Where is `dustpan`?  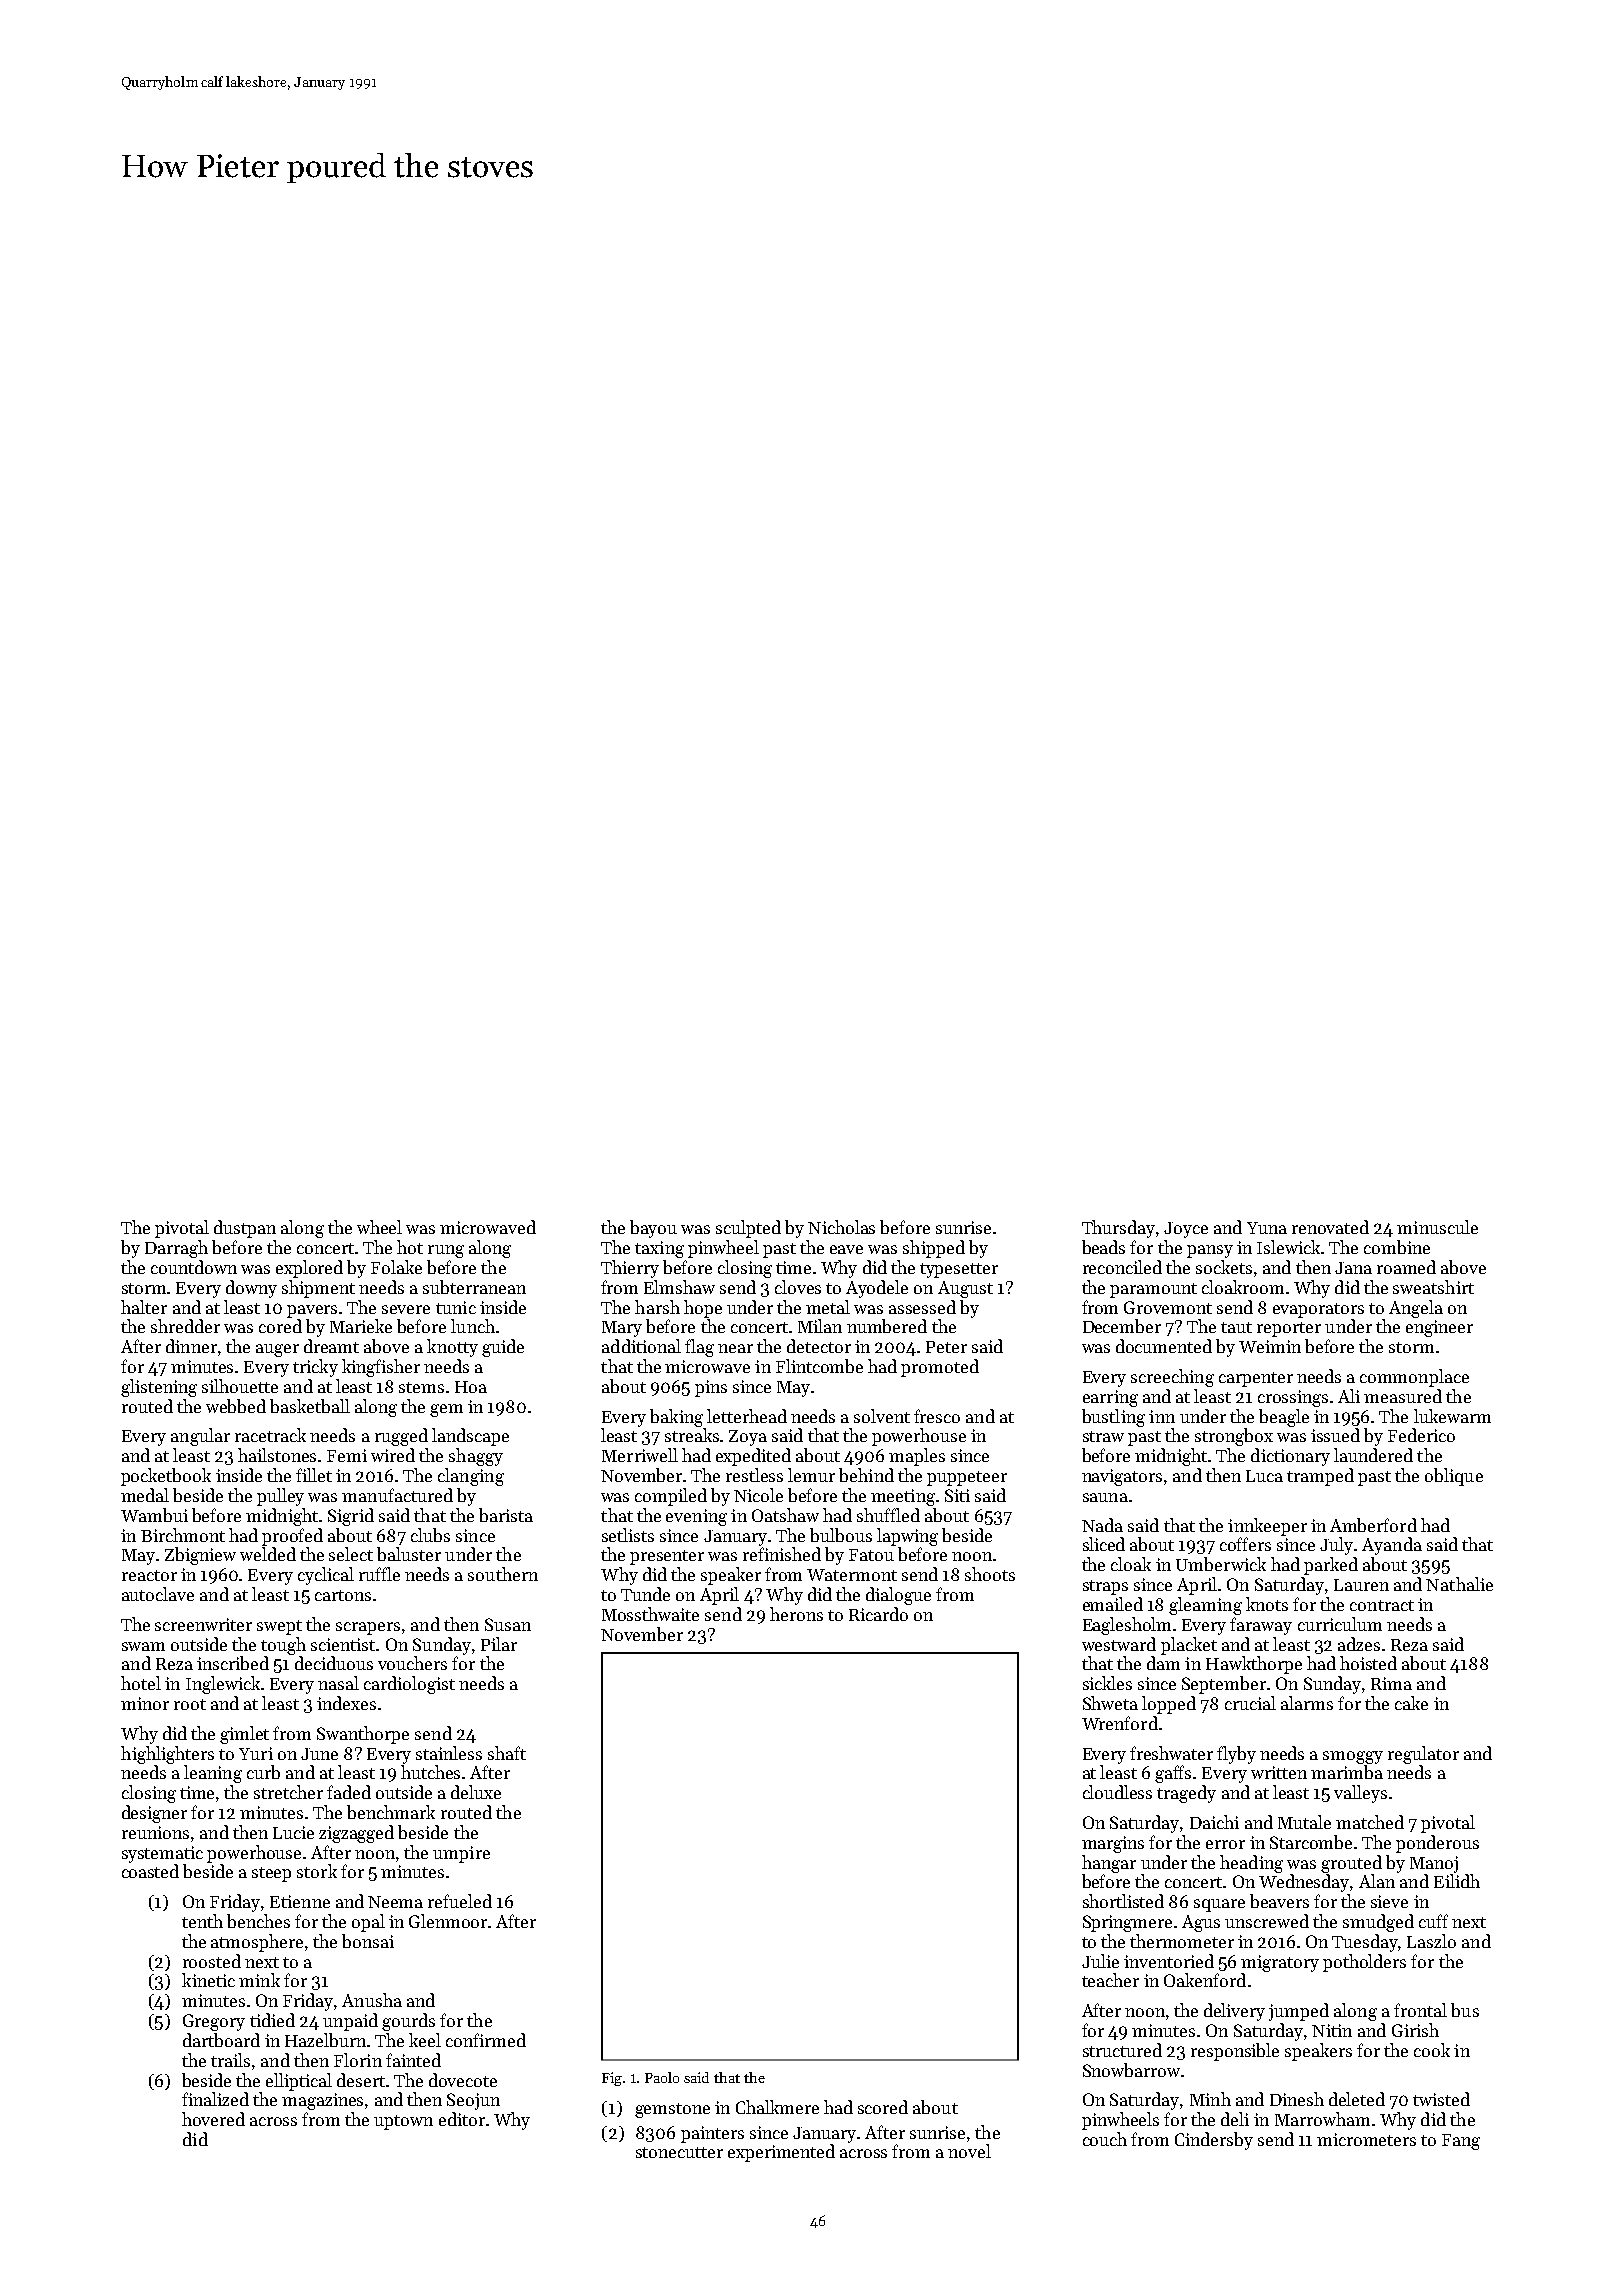
dustpan is located at coordinates (245, 1229).
